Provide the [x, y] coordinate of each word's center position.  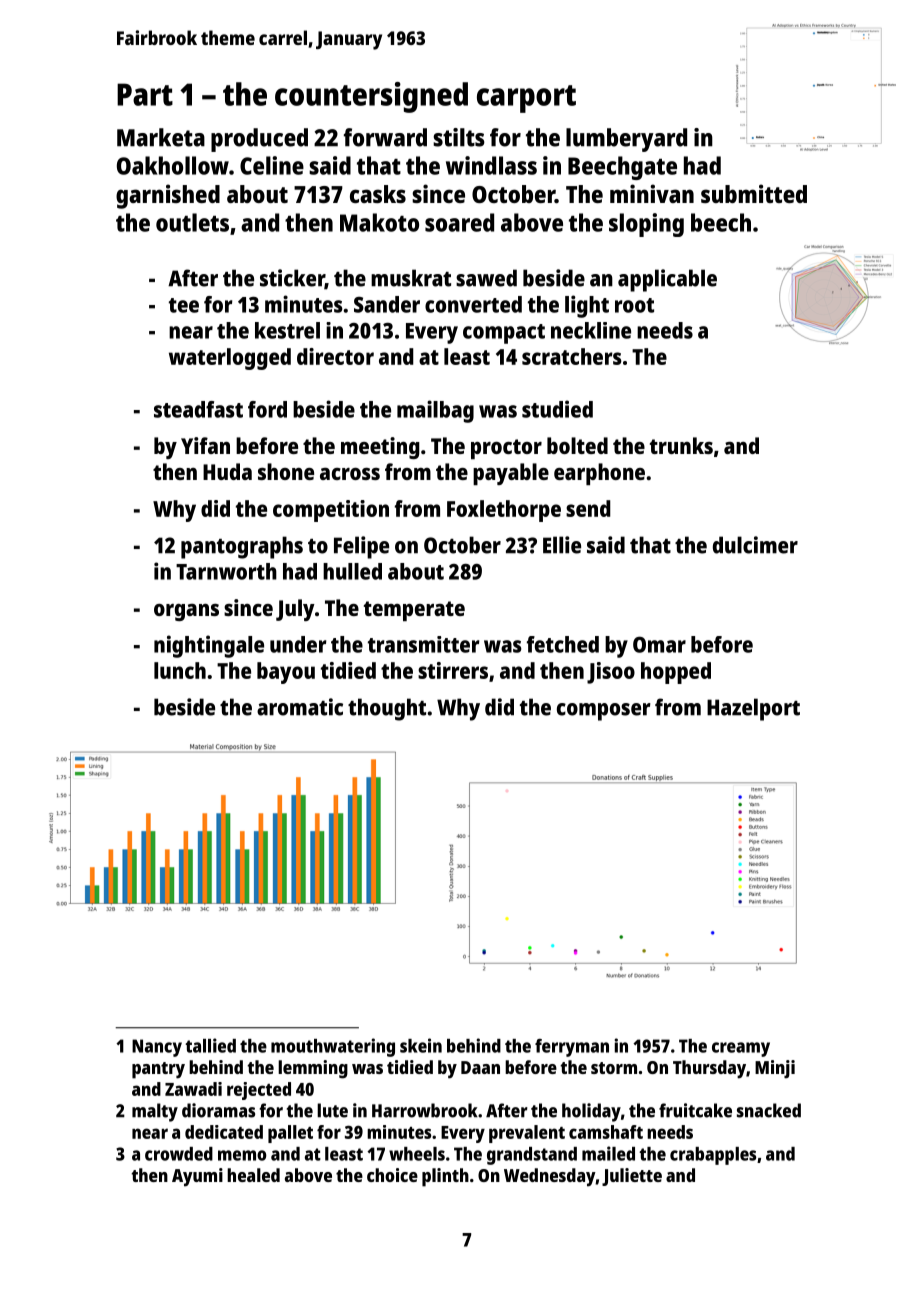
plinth [445, 1177]
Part [145, 94]
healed [253, 1175]
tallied [210, 1045]
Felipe [361, 547]
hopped [676, 673]
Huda [227, 471]
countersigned [371, 97]
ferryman [572, 1048]
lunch [180, 670]
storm [614, 1068]
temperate [414, 611]
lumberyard [626, 140]
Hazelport [753, 709]
